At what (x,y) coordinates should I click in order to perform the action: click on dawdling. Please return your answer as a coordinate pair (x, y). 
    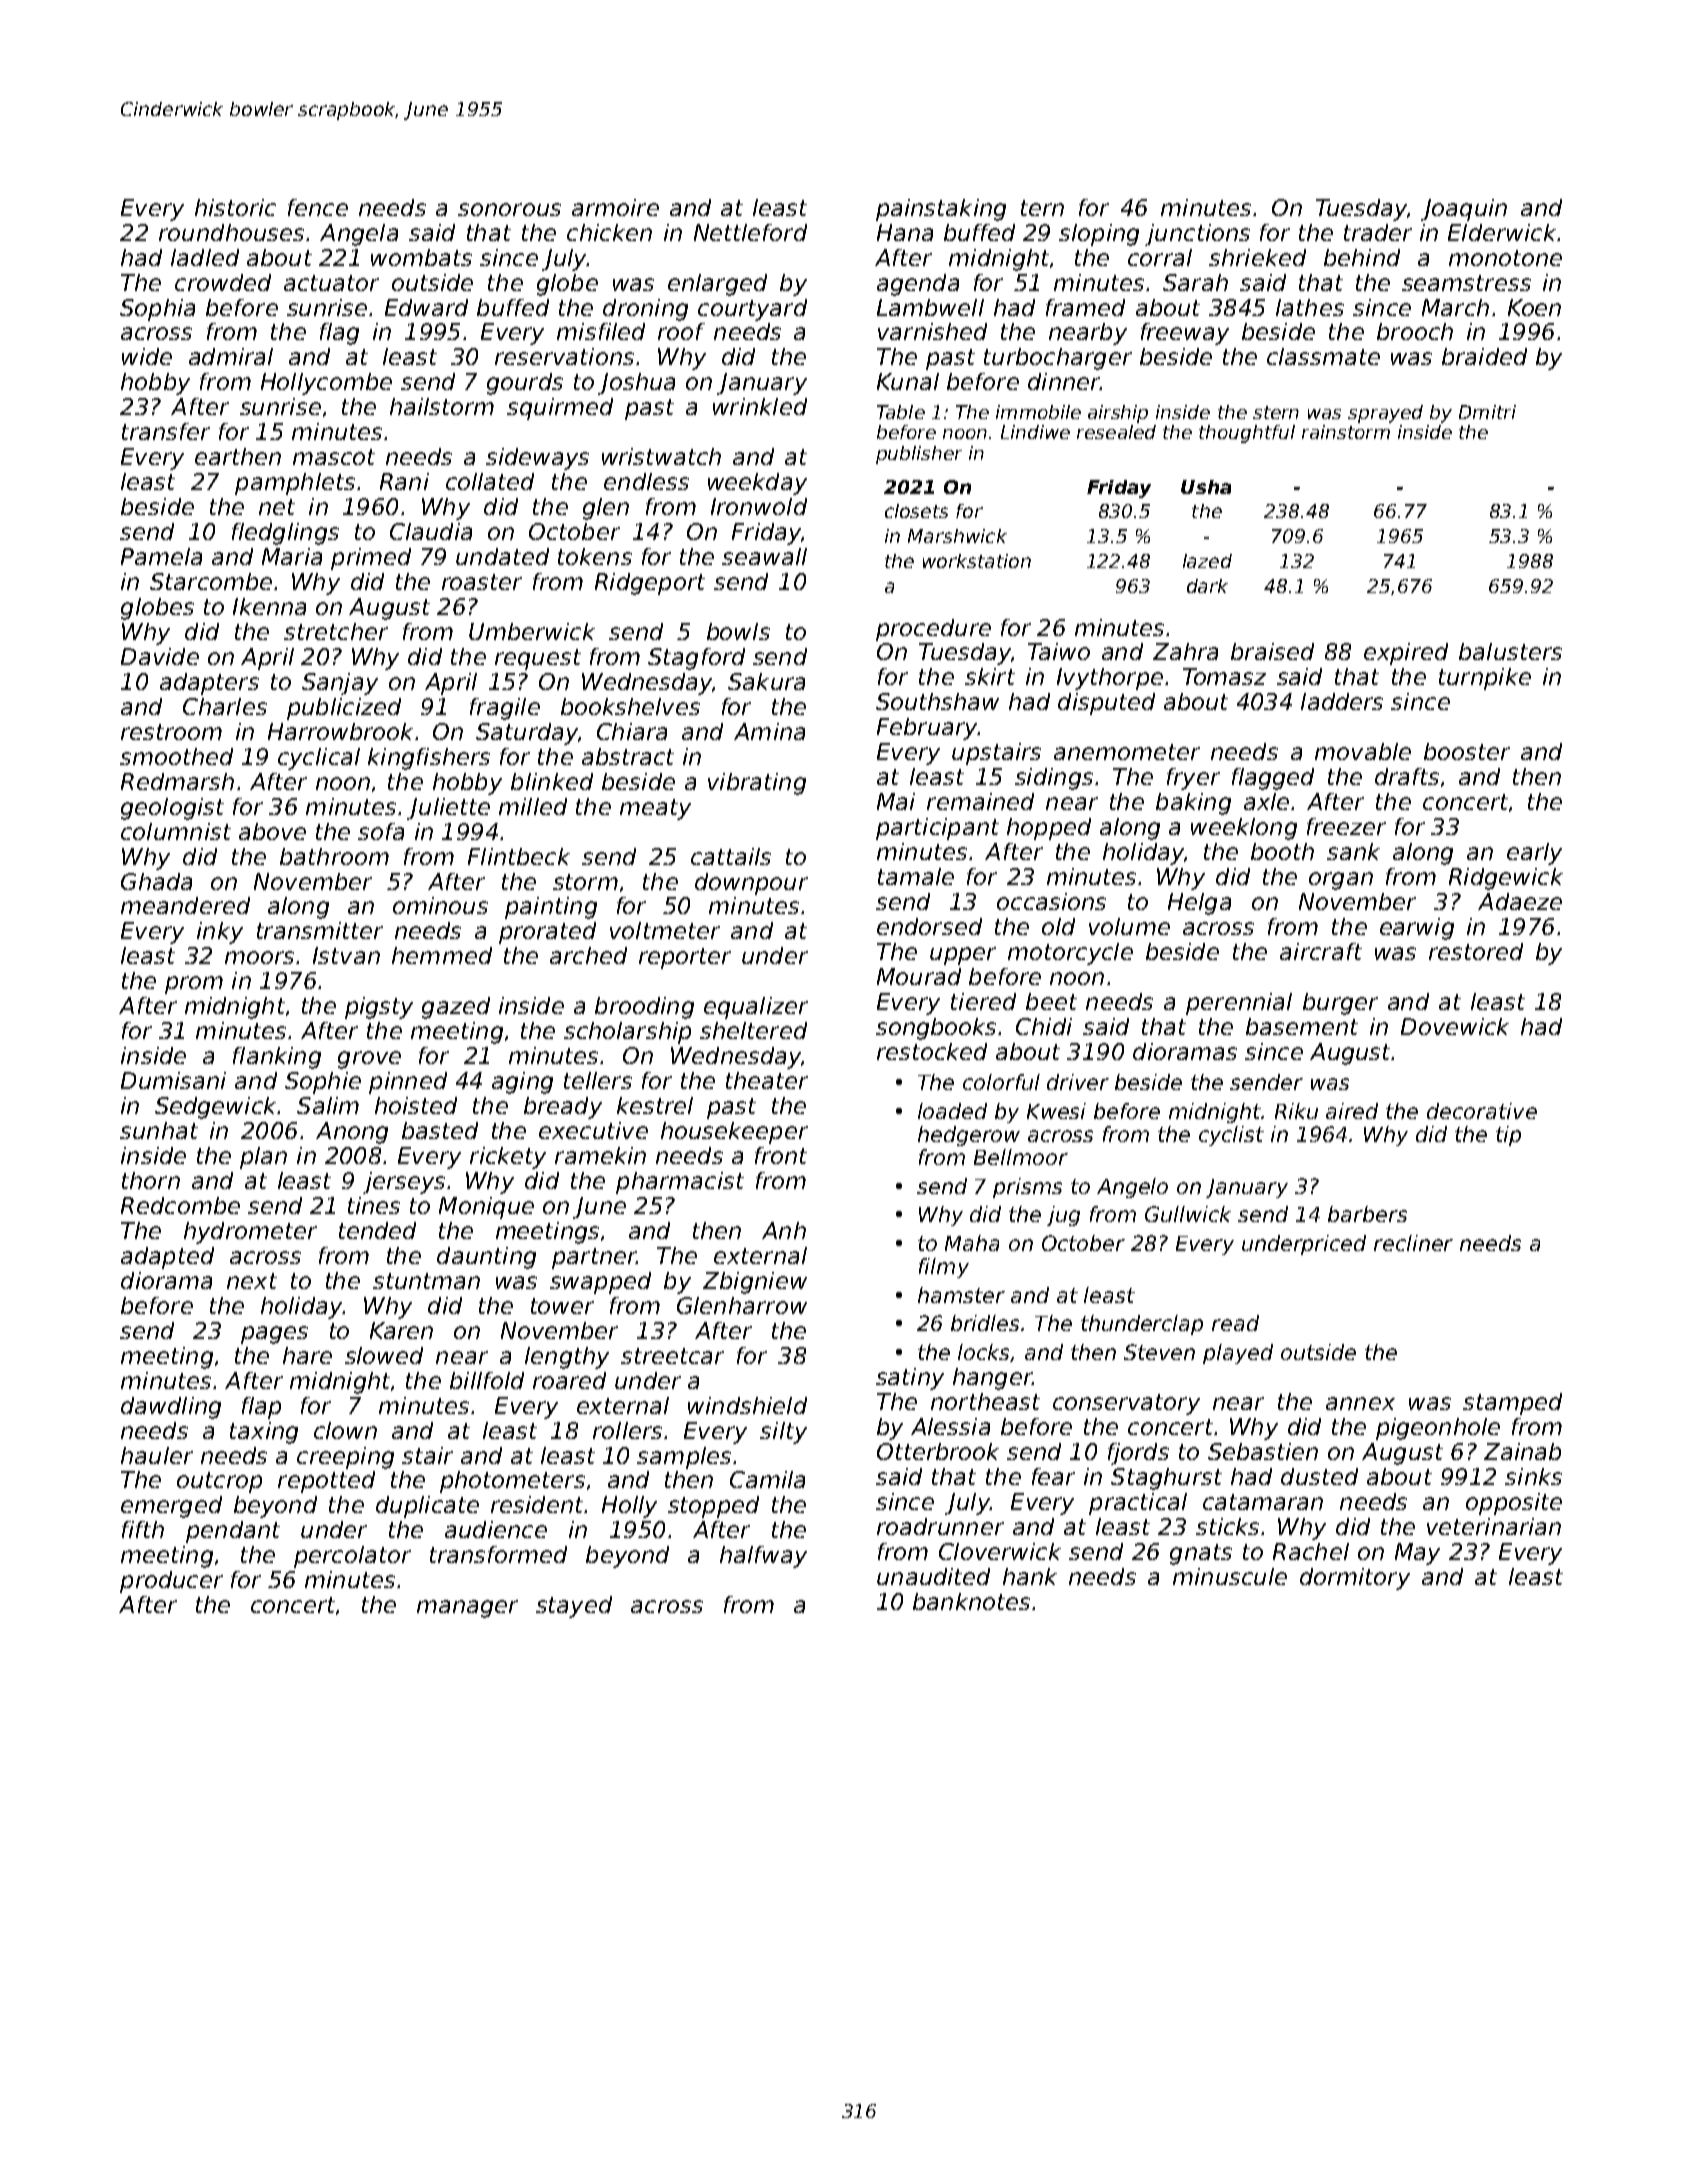
    Looking at the image, I should click on (171, 1408).
